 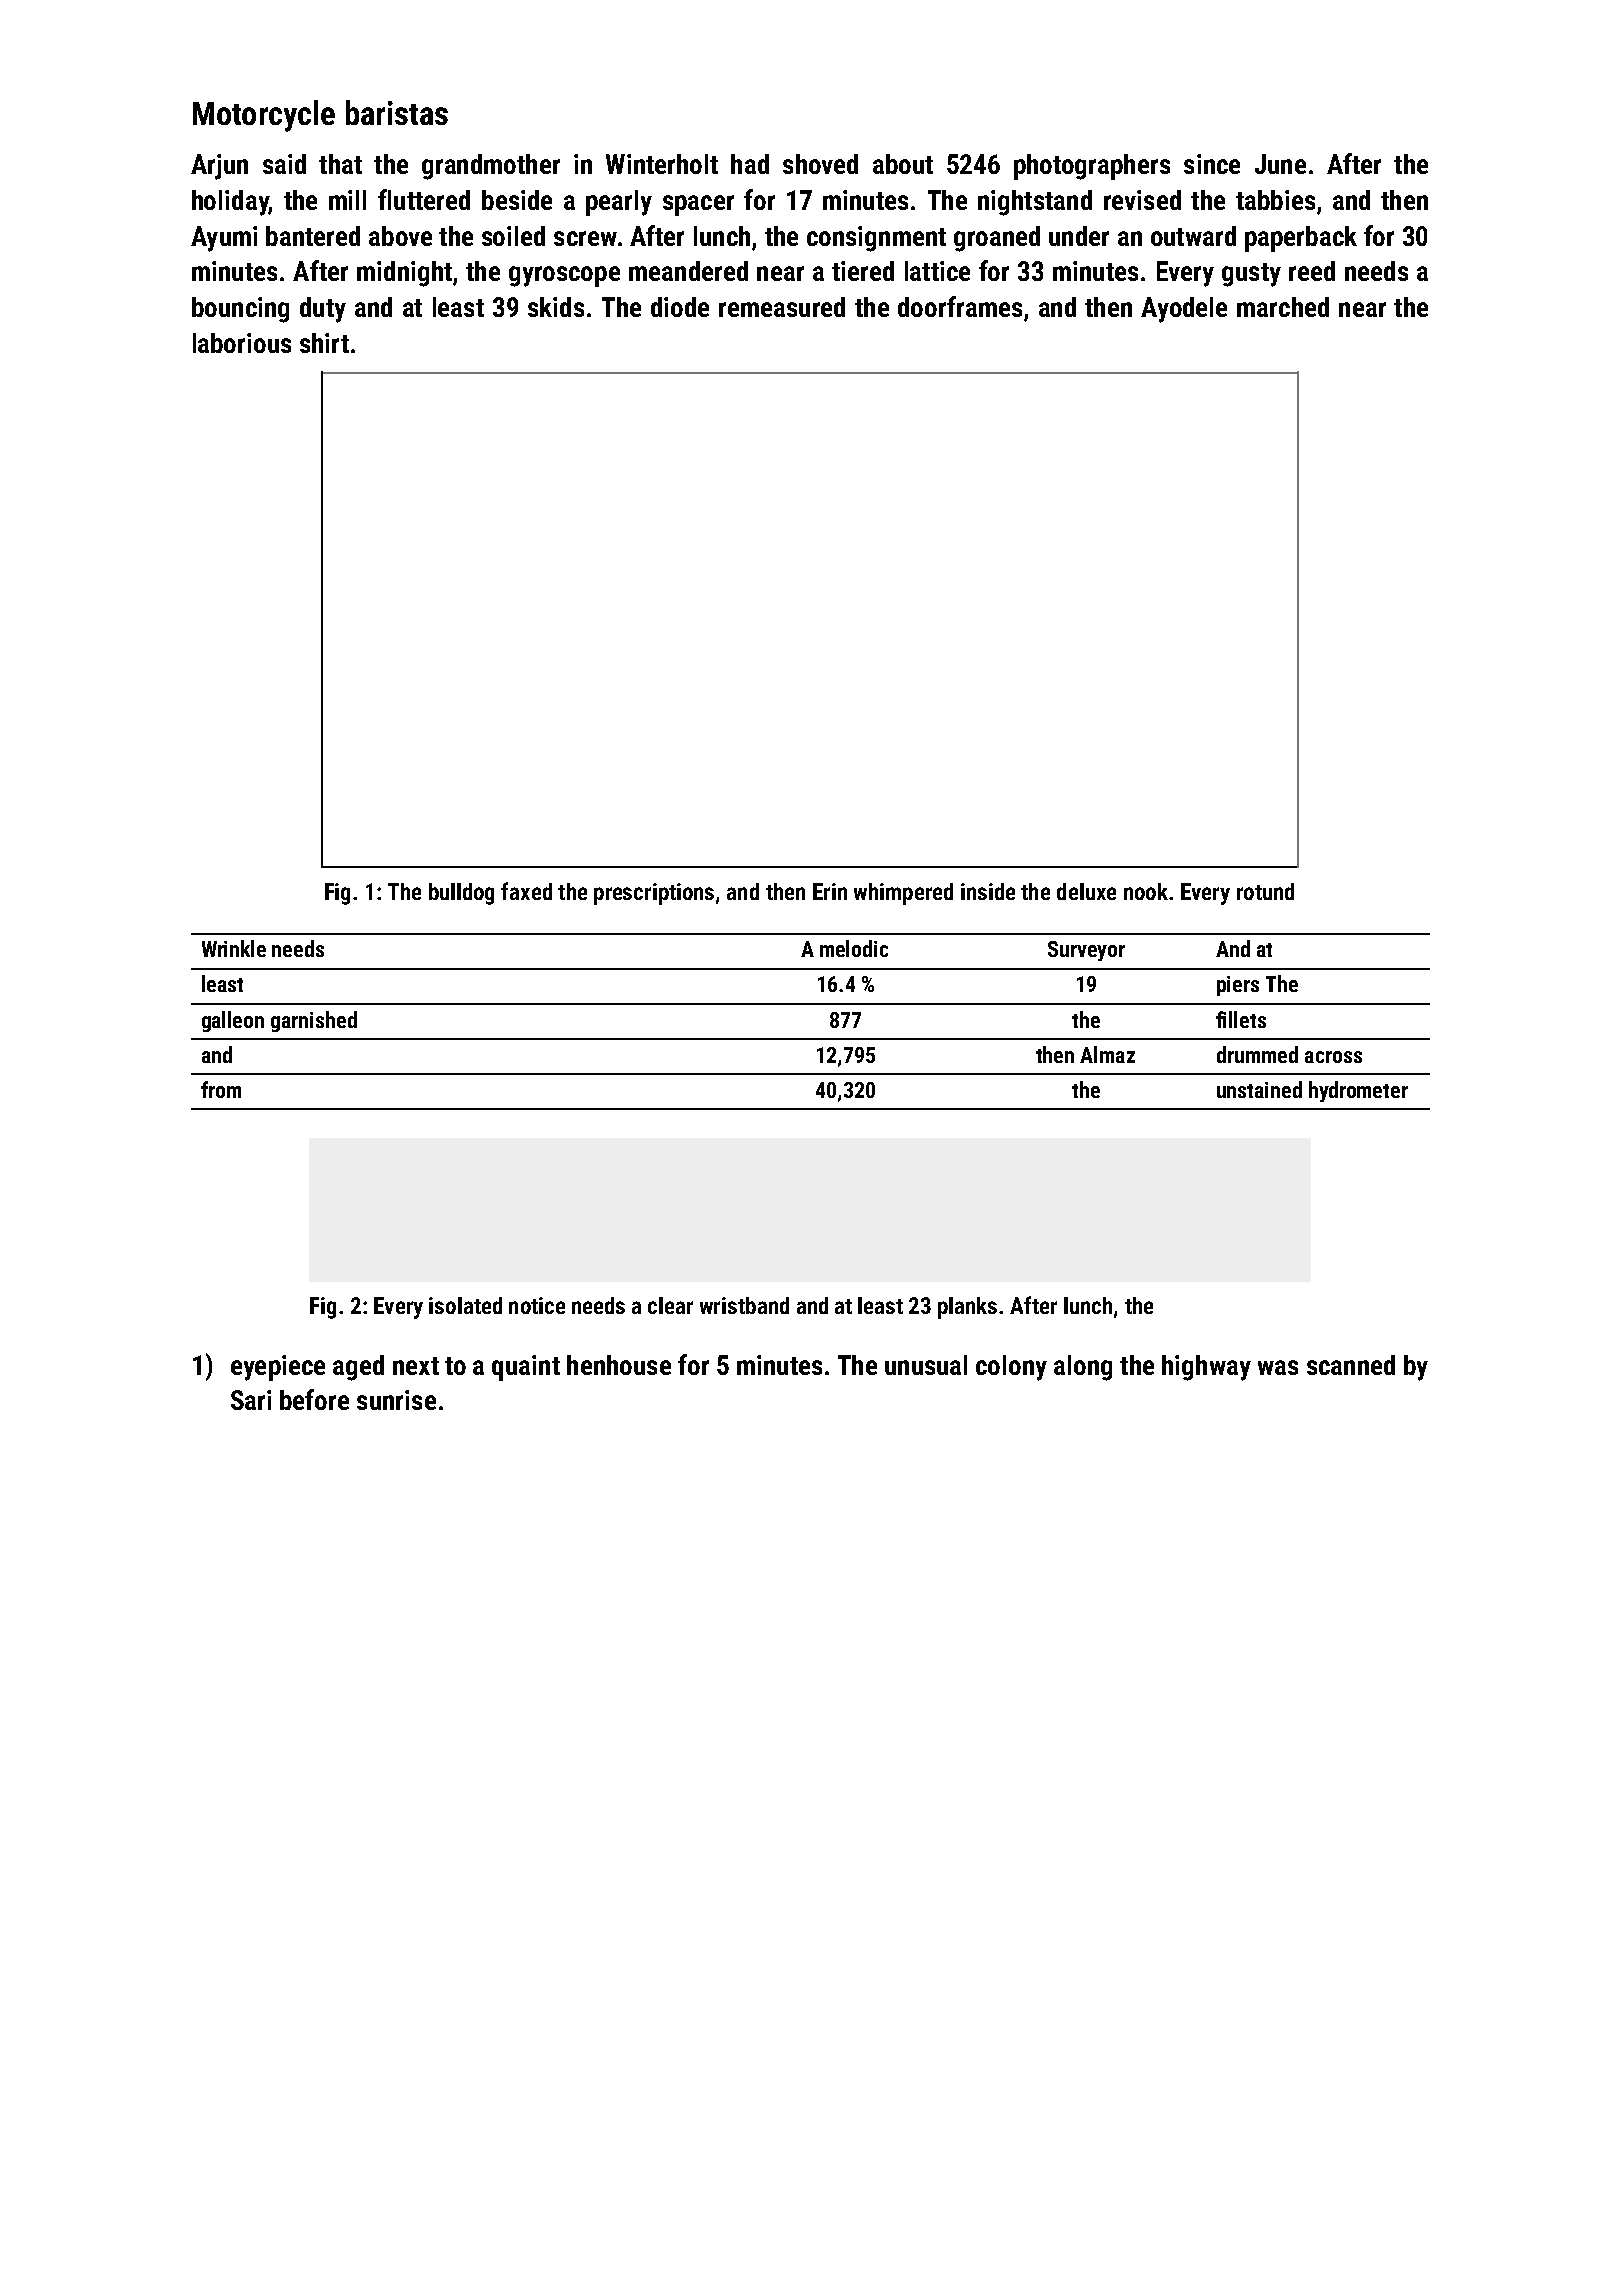 What do you see at coordinates (903, 894) in the screenshot?
I see `whimpered` at bounding box center [903, 894].
